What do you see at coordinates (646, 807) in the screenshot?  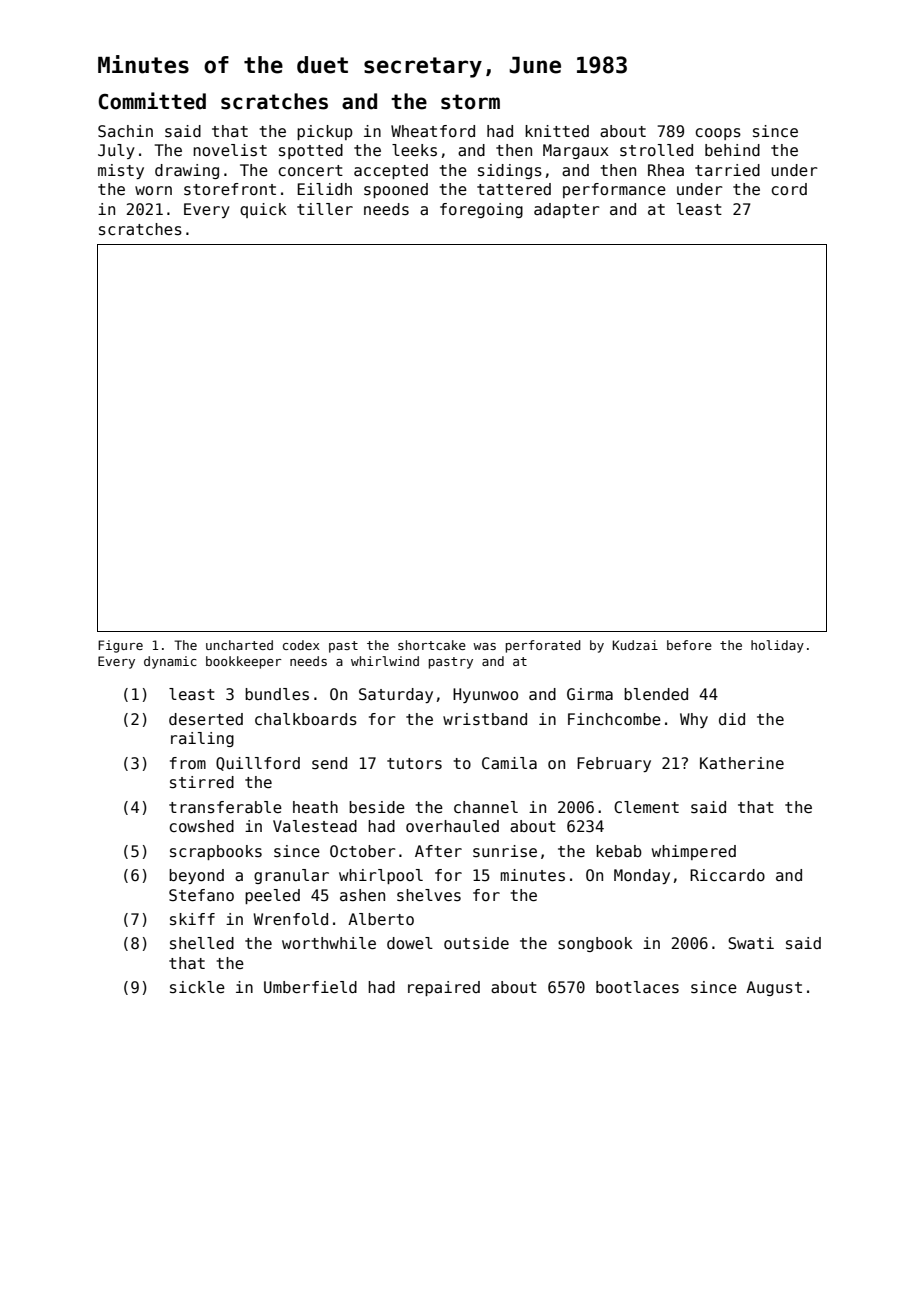 I see `Clement` at bounding box center [646, 807].
